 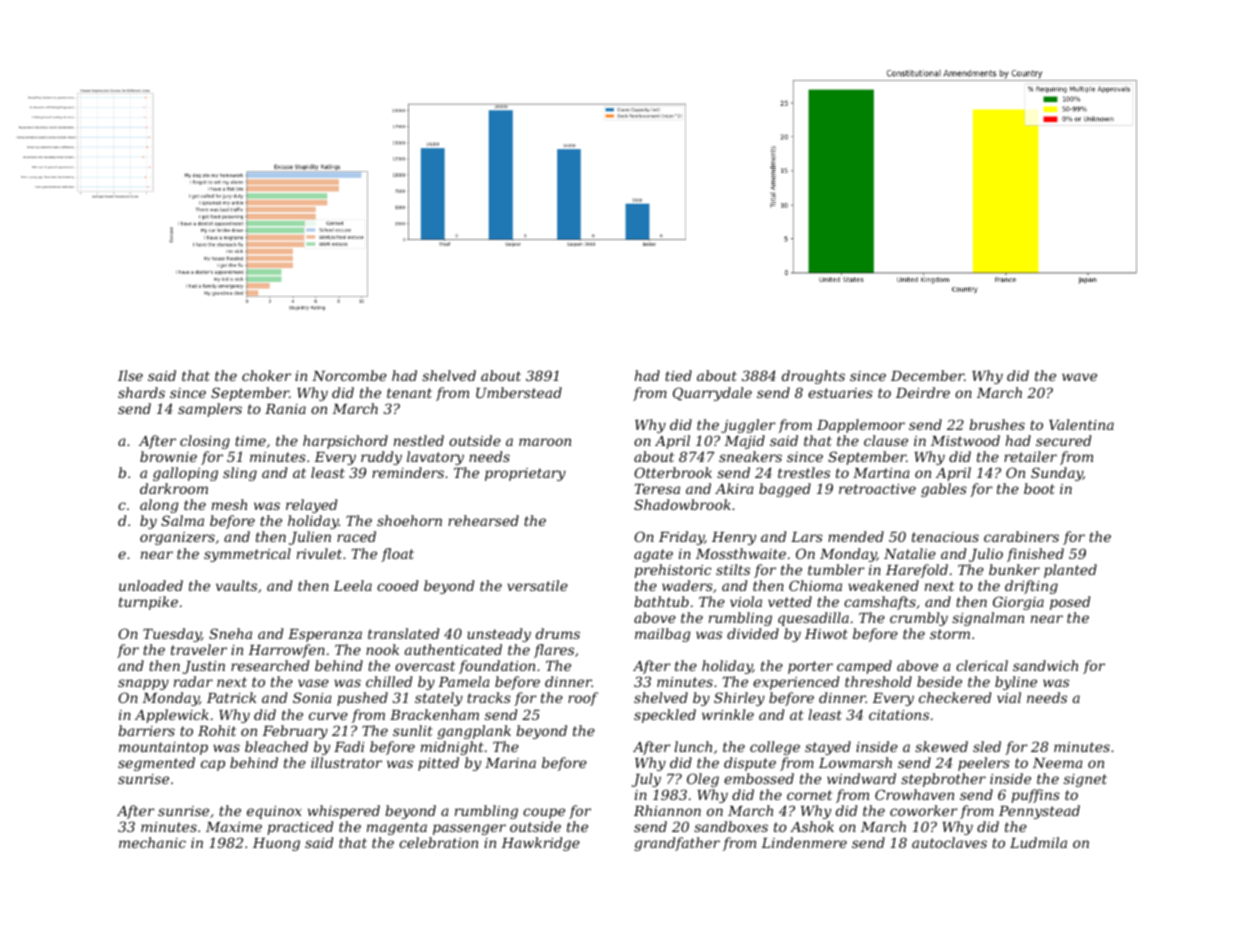 What do you see at coordinates (813, 377) in the document?
I see `droughts` at bounding box center [813, 377].
